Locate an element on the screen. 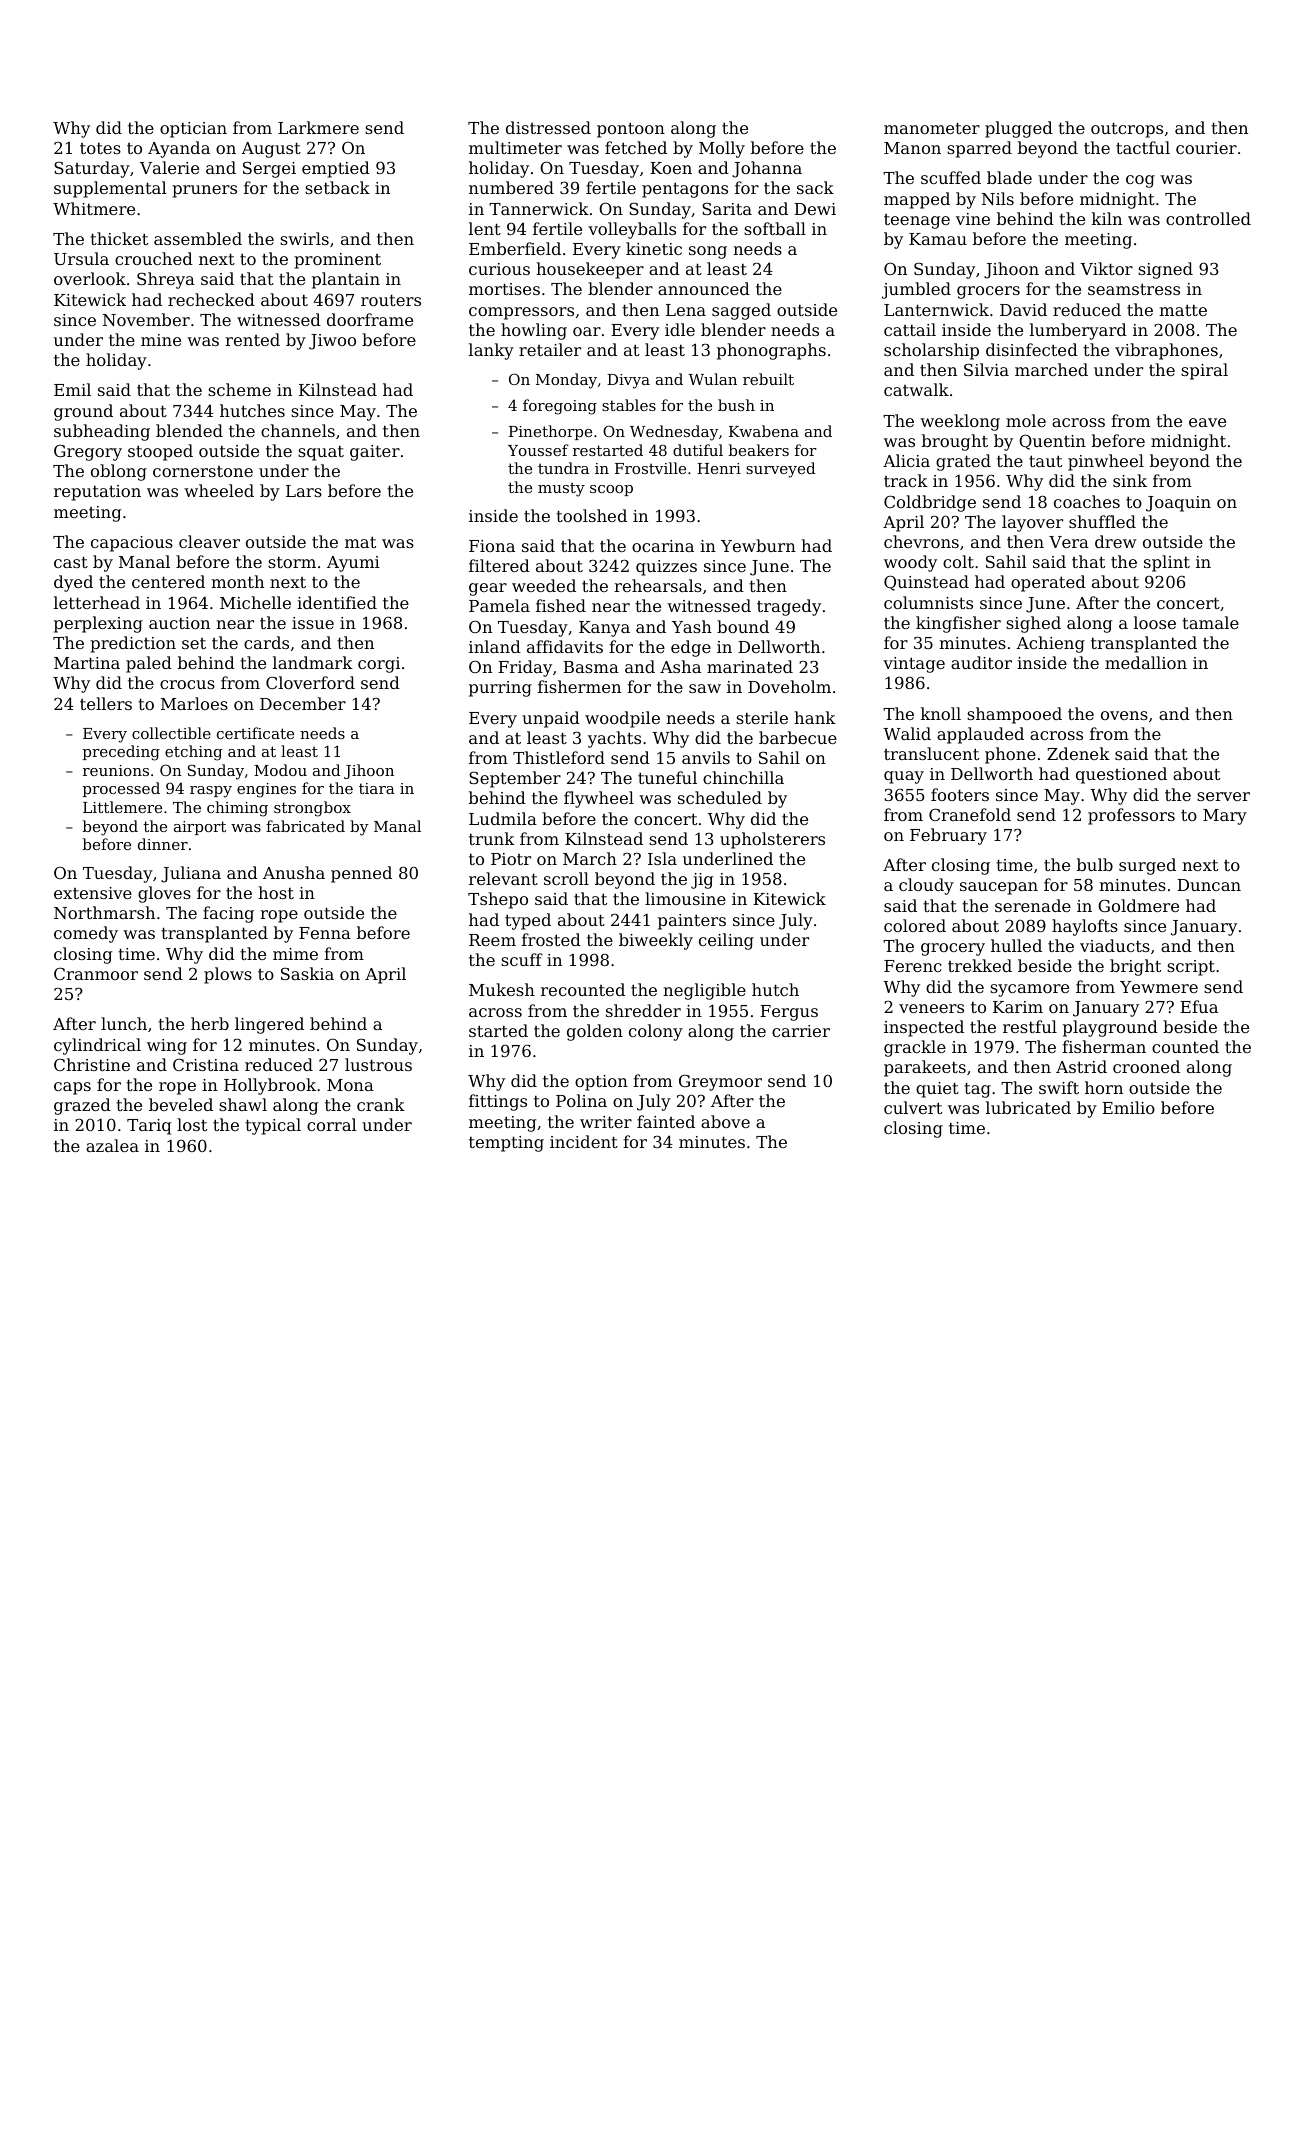 The width and height of the screenshot is (1308, 2154). mapped is located at coordinates (917, 200).
